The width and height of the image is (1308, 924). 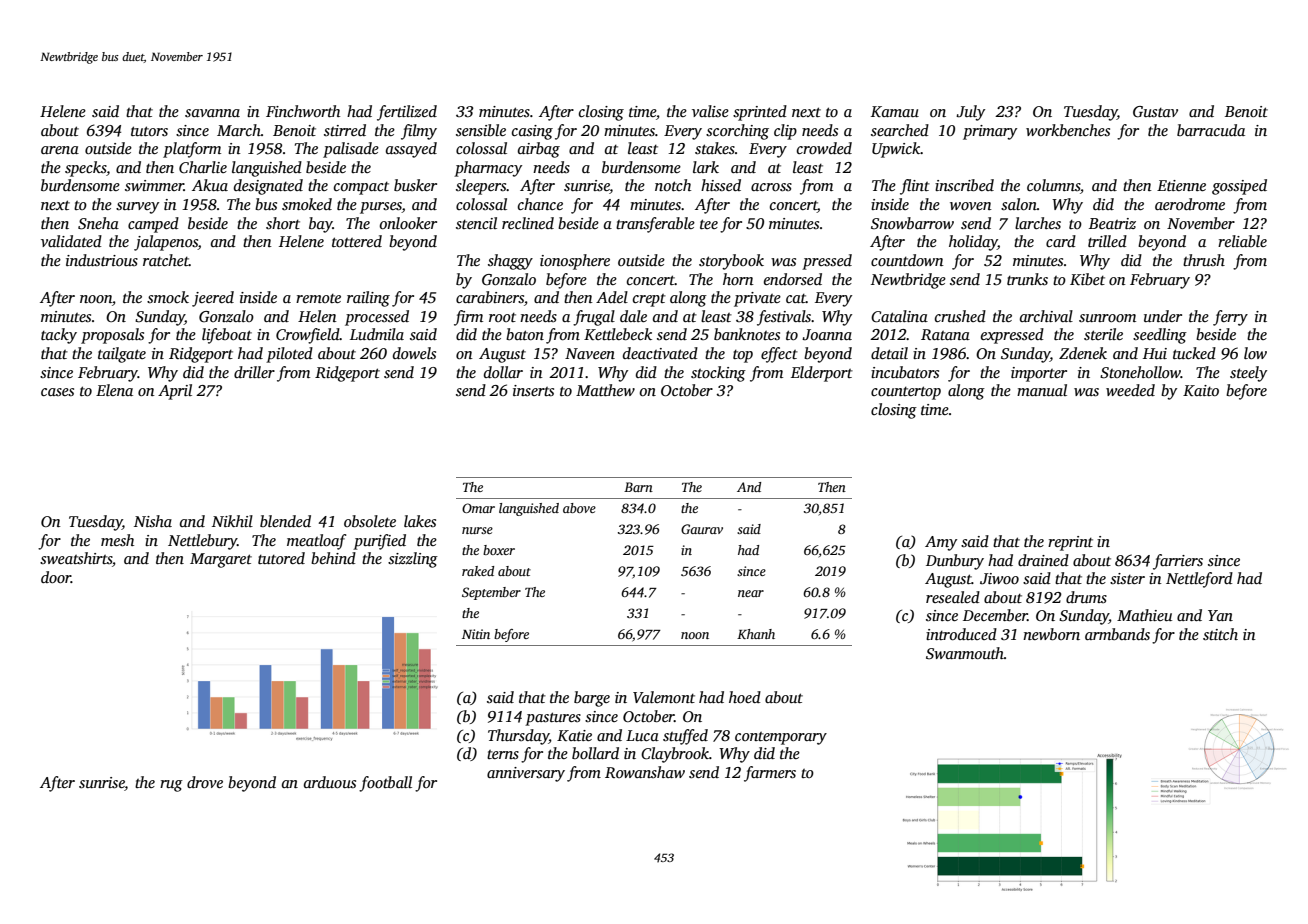 What do you see at coordinates (227, 336) in the image?
I see `lifeboat` at bounding box center [227, 336].
